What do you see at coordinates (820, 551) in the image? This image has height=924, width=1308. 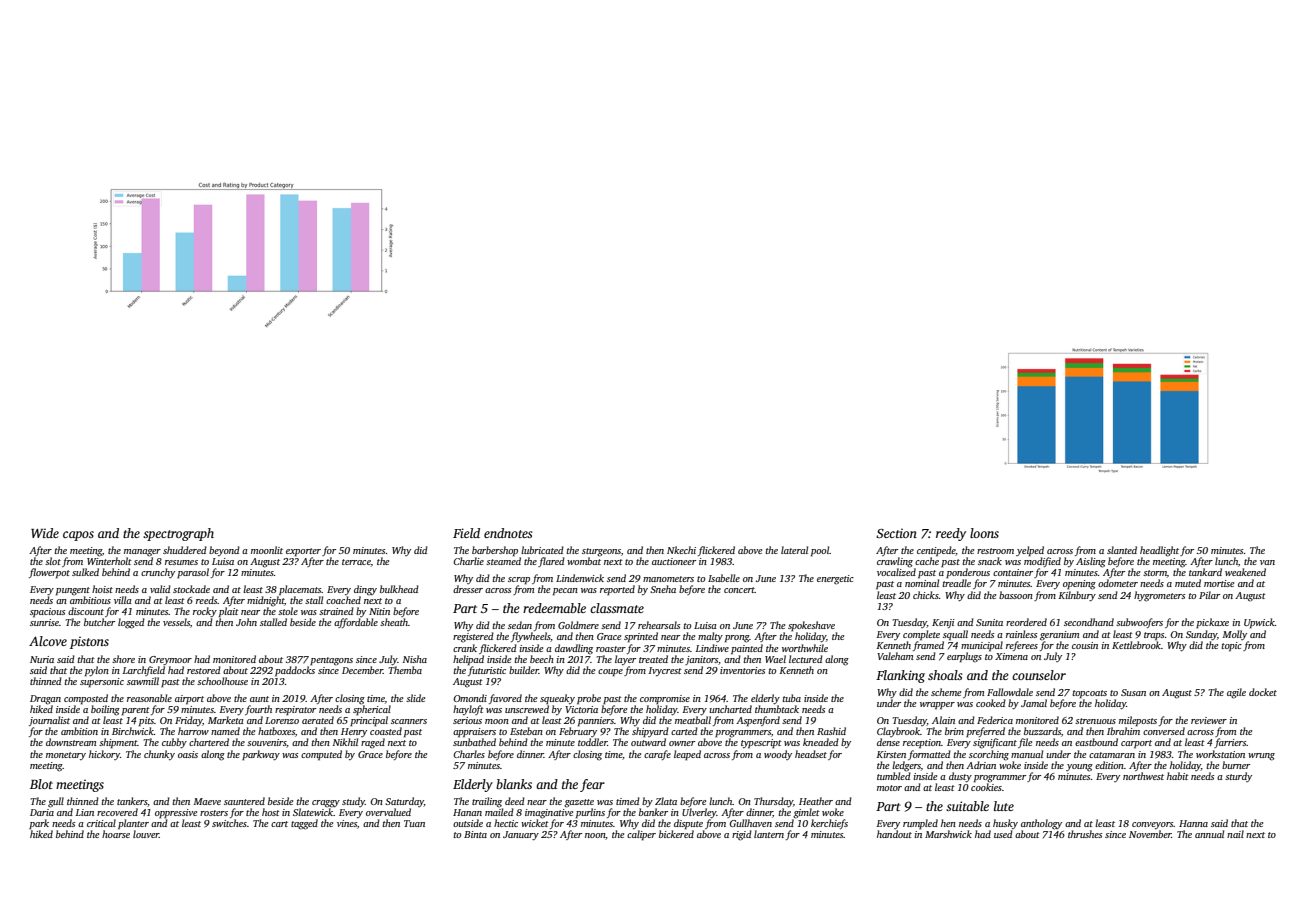 I see `pool` at bounding box center [820, 551].
